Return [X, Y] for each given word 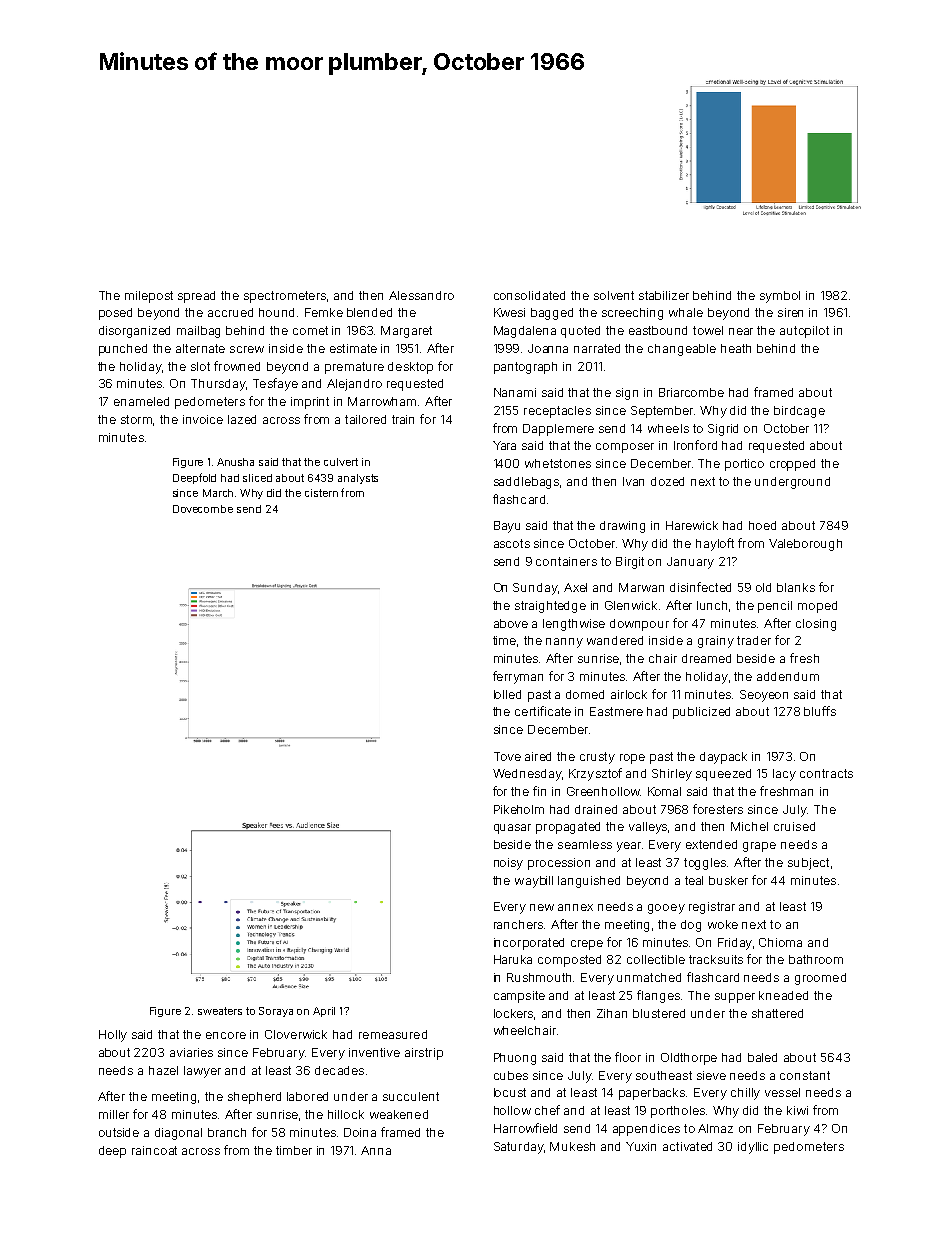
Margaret [406, 332]
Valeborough [805, 545]
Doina [360, 1132]
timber [294, 1150]
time [505, 641]
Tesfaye [275, 384]
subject [808, 864]
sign [627, 394]
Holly [113, 1036]
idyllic [753, 1148]
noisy [508, 864]
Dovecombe [203, 509]
